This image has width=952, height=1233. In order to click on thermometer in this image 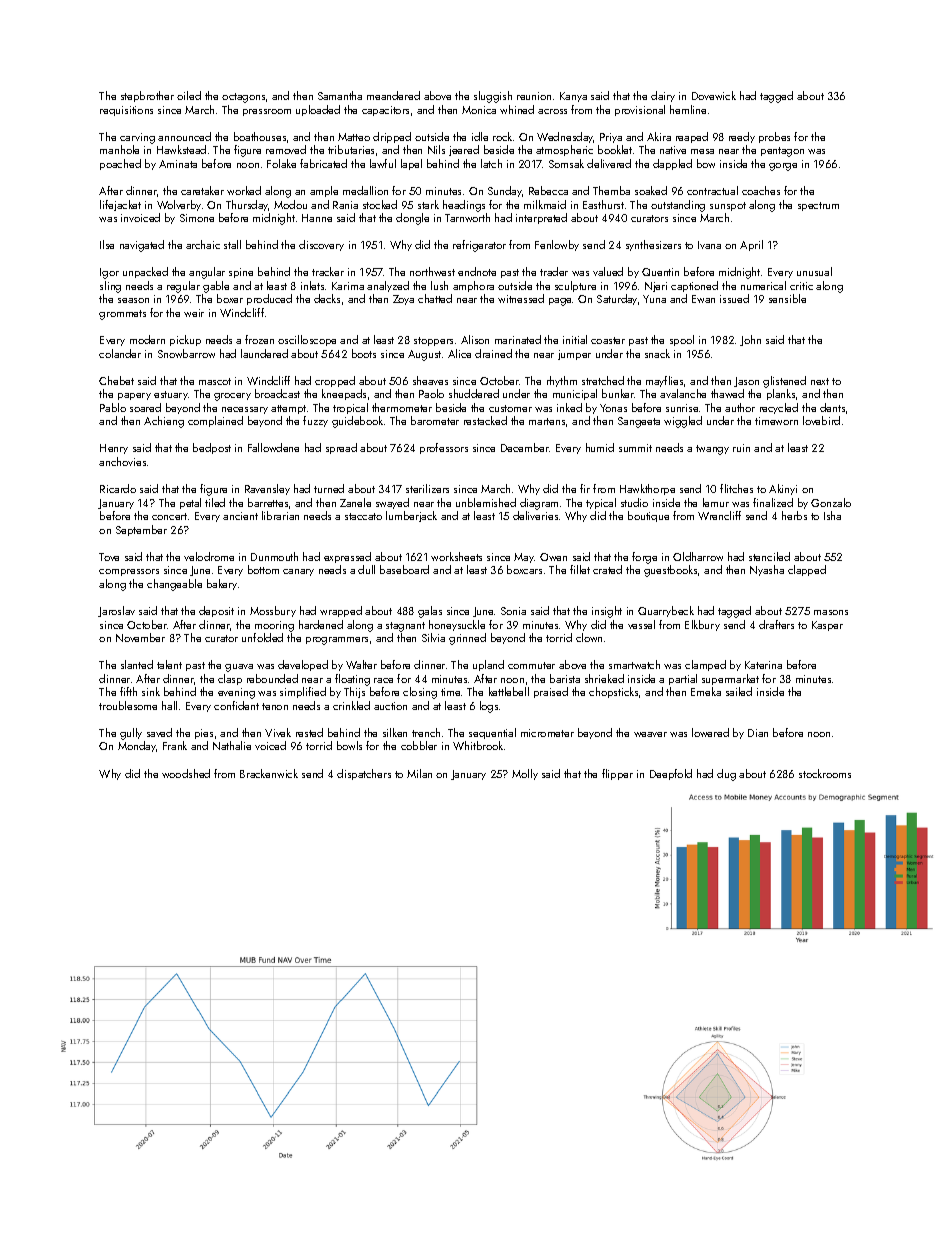, I will do `click(402, 407)`.
